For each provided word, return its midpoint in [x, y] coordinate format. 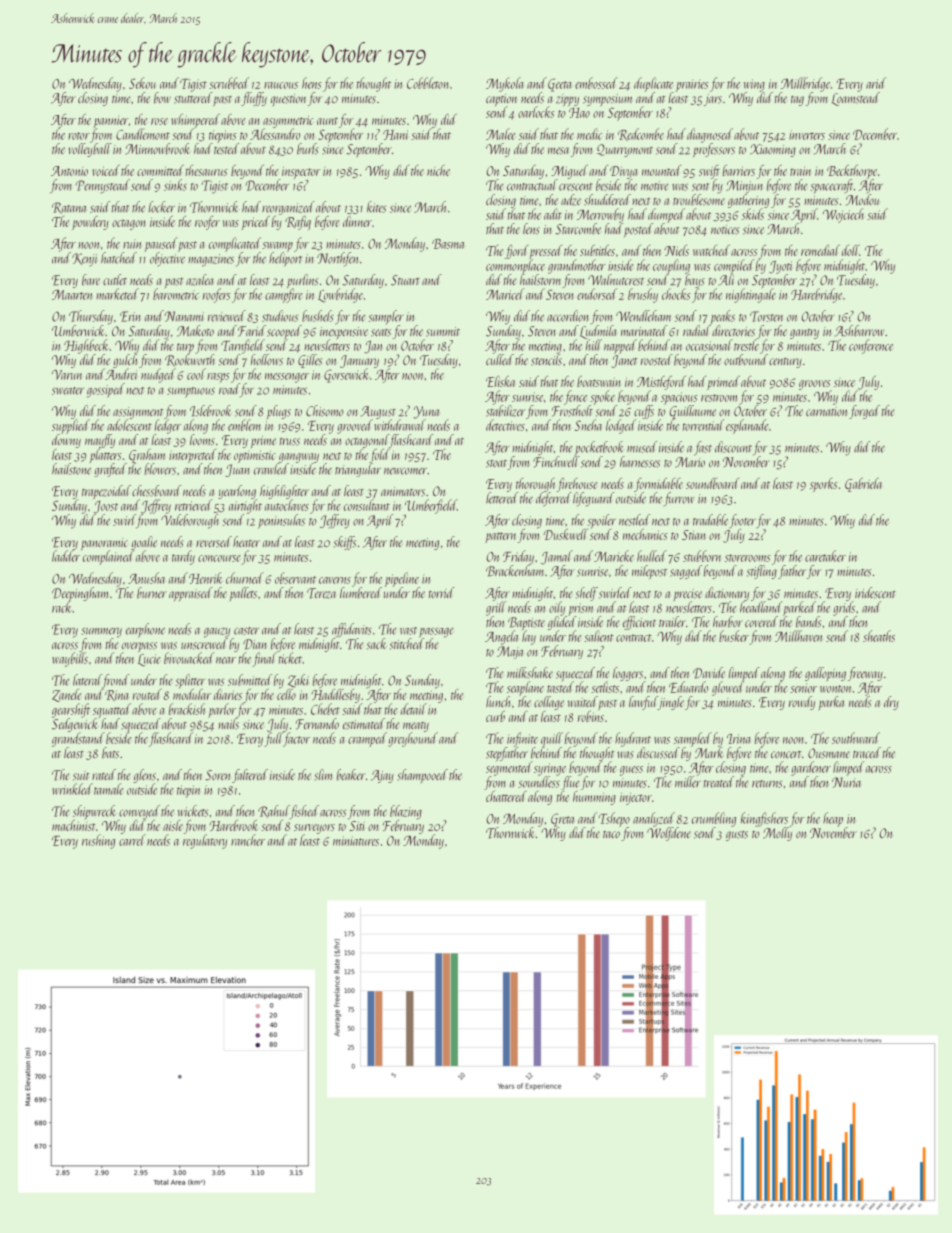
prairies [692, 85]
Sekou [142, 83]
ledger [168, 426]
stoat [496, 464]
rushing [98, 841]
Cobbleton [427, 83]
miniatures [356, 841]
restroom [719, 398]
